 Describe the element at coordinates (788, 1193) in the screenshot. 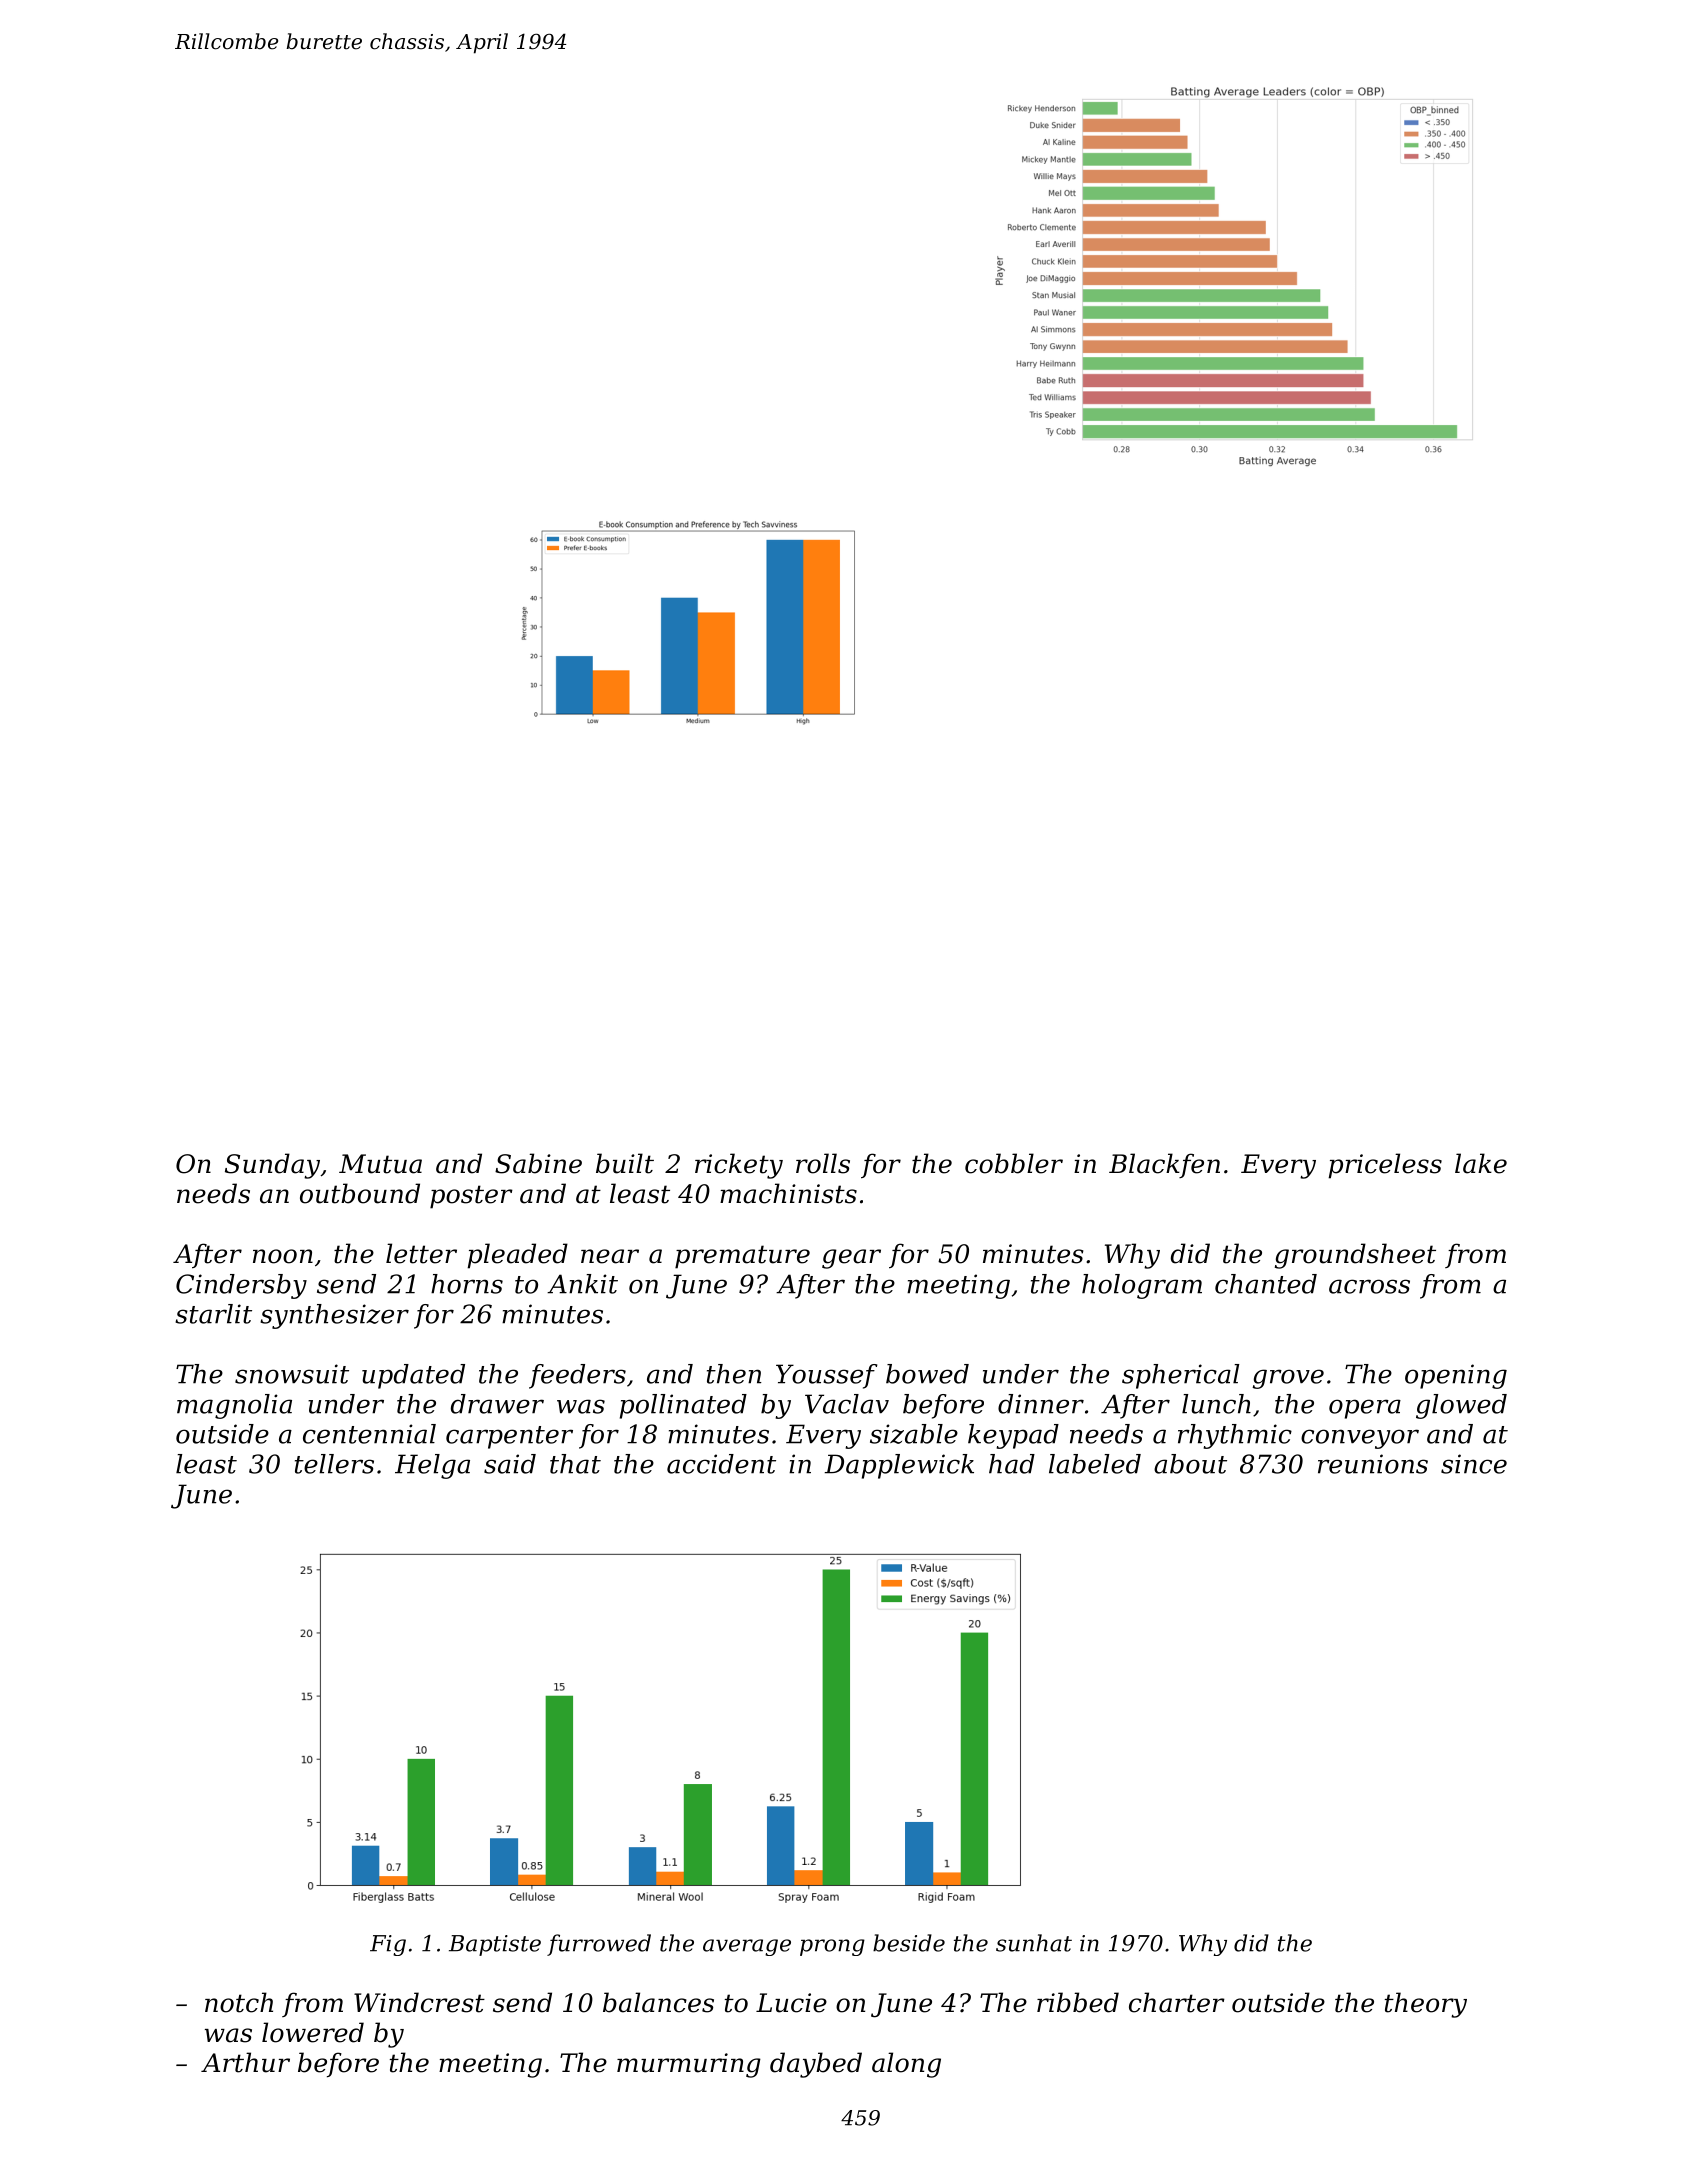

I see `machinists` at that location.
